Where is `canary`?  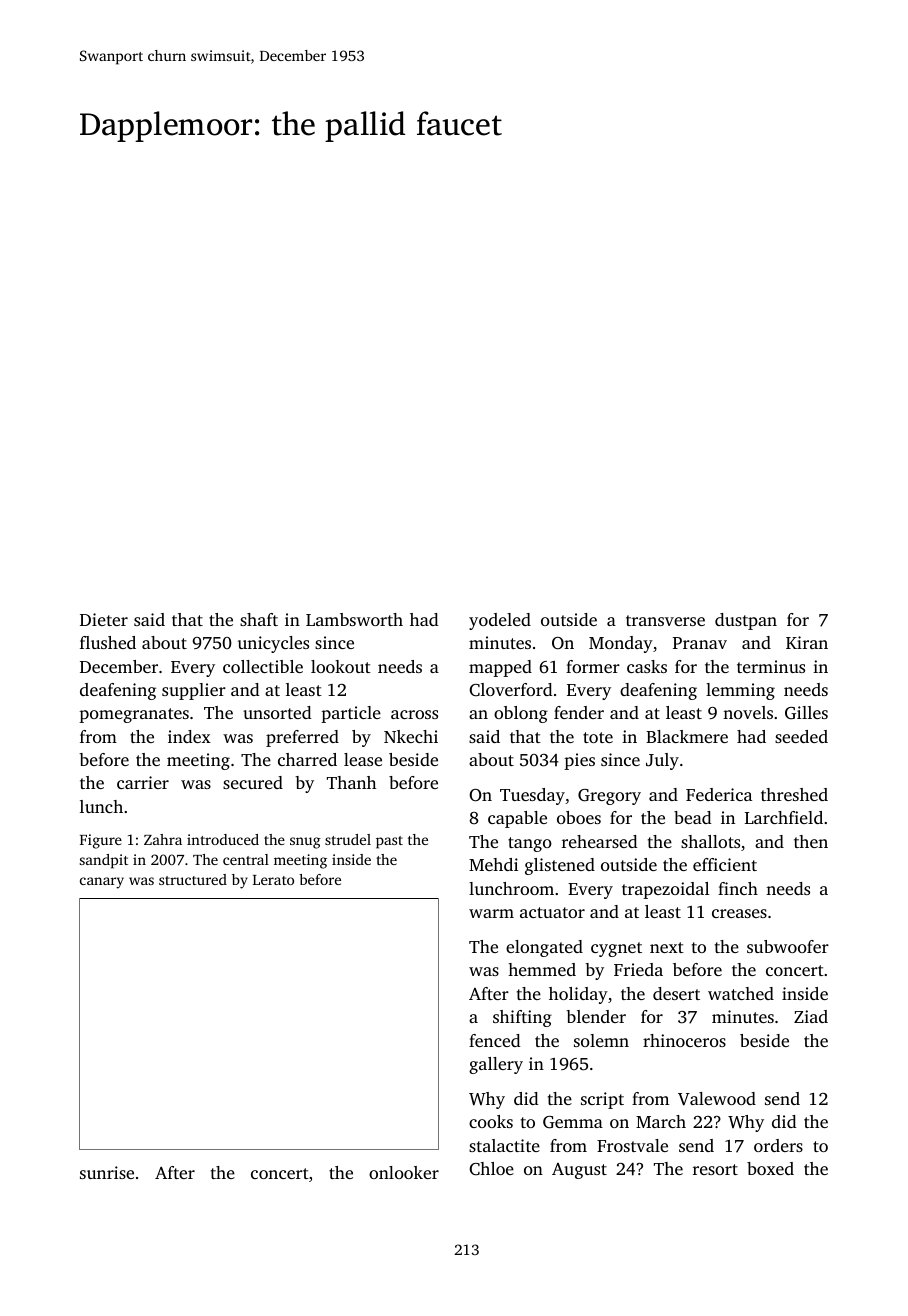
canary is located at coordinates (102, 883).
